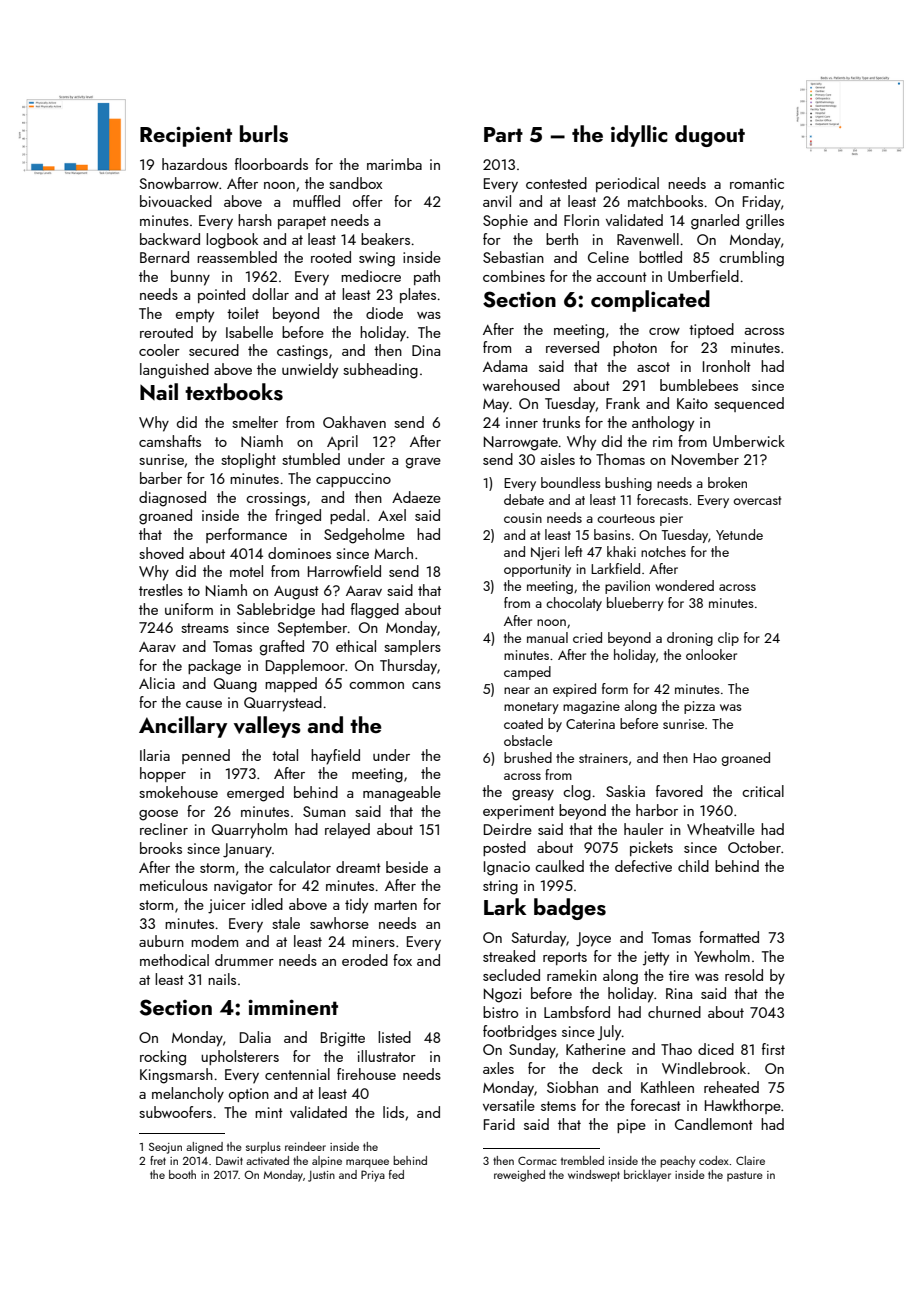 The width and height of the screenshot is (924, 1314). I want to click on Recipient, so click(186, 136).
